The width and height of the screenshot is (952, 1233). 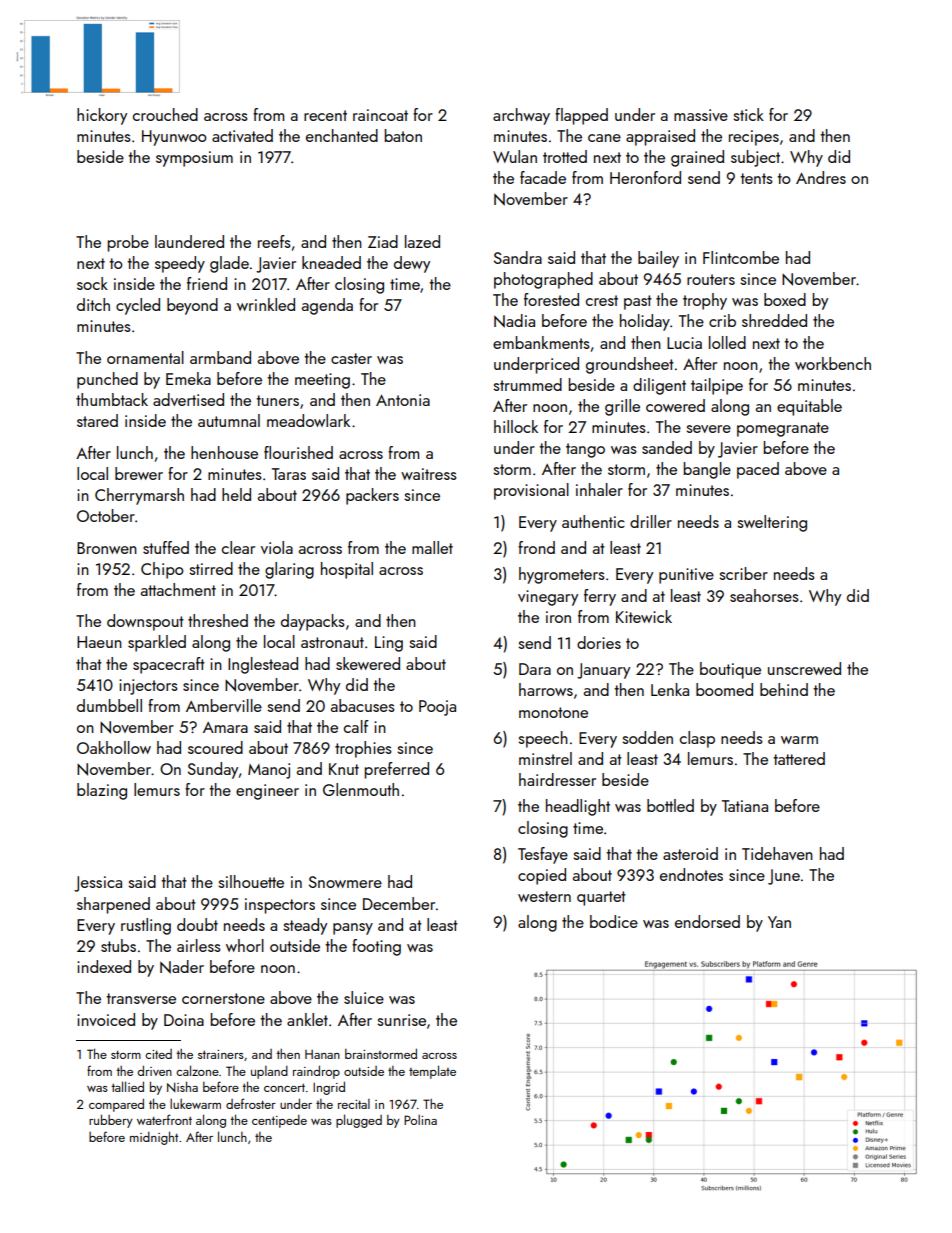 What do you see at coordinates (223, 998) in the screenshot?
I see `cornerstone` at bounding box center [223, 998].
